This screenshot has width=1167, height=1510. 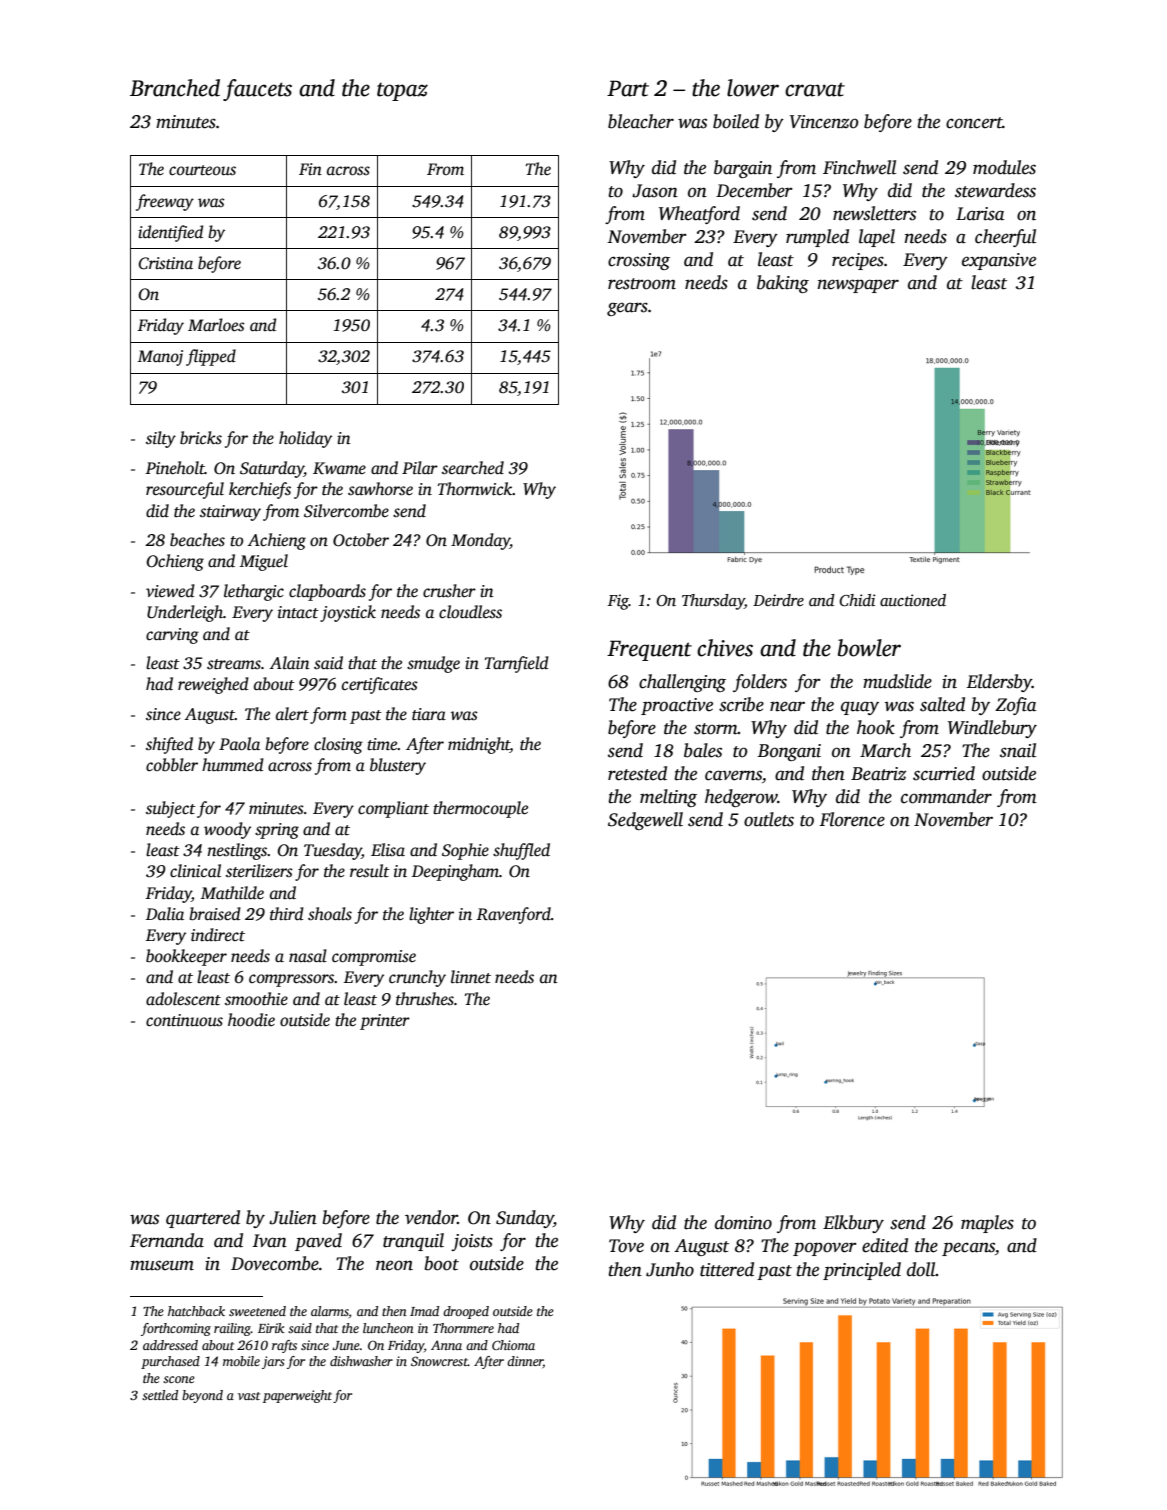 What do you see at coordinates (857, 600) in the screenshot?
I see `Chidi` at bounding box center [857, 600].
